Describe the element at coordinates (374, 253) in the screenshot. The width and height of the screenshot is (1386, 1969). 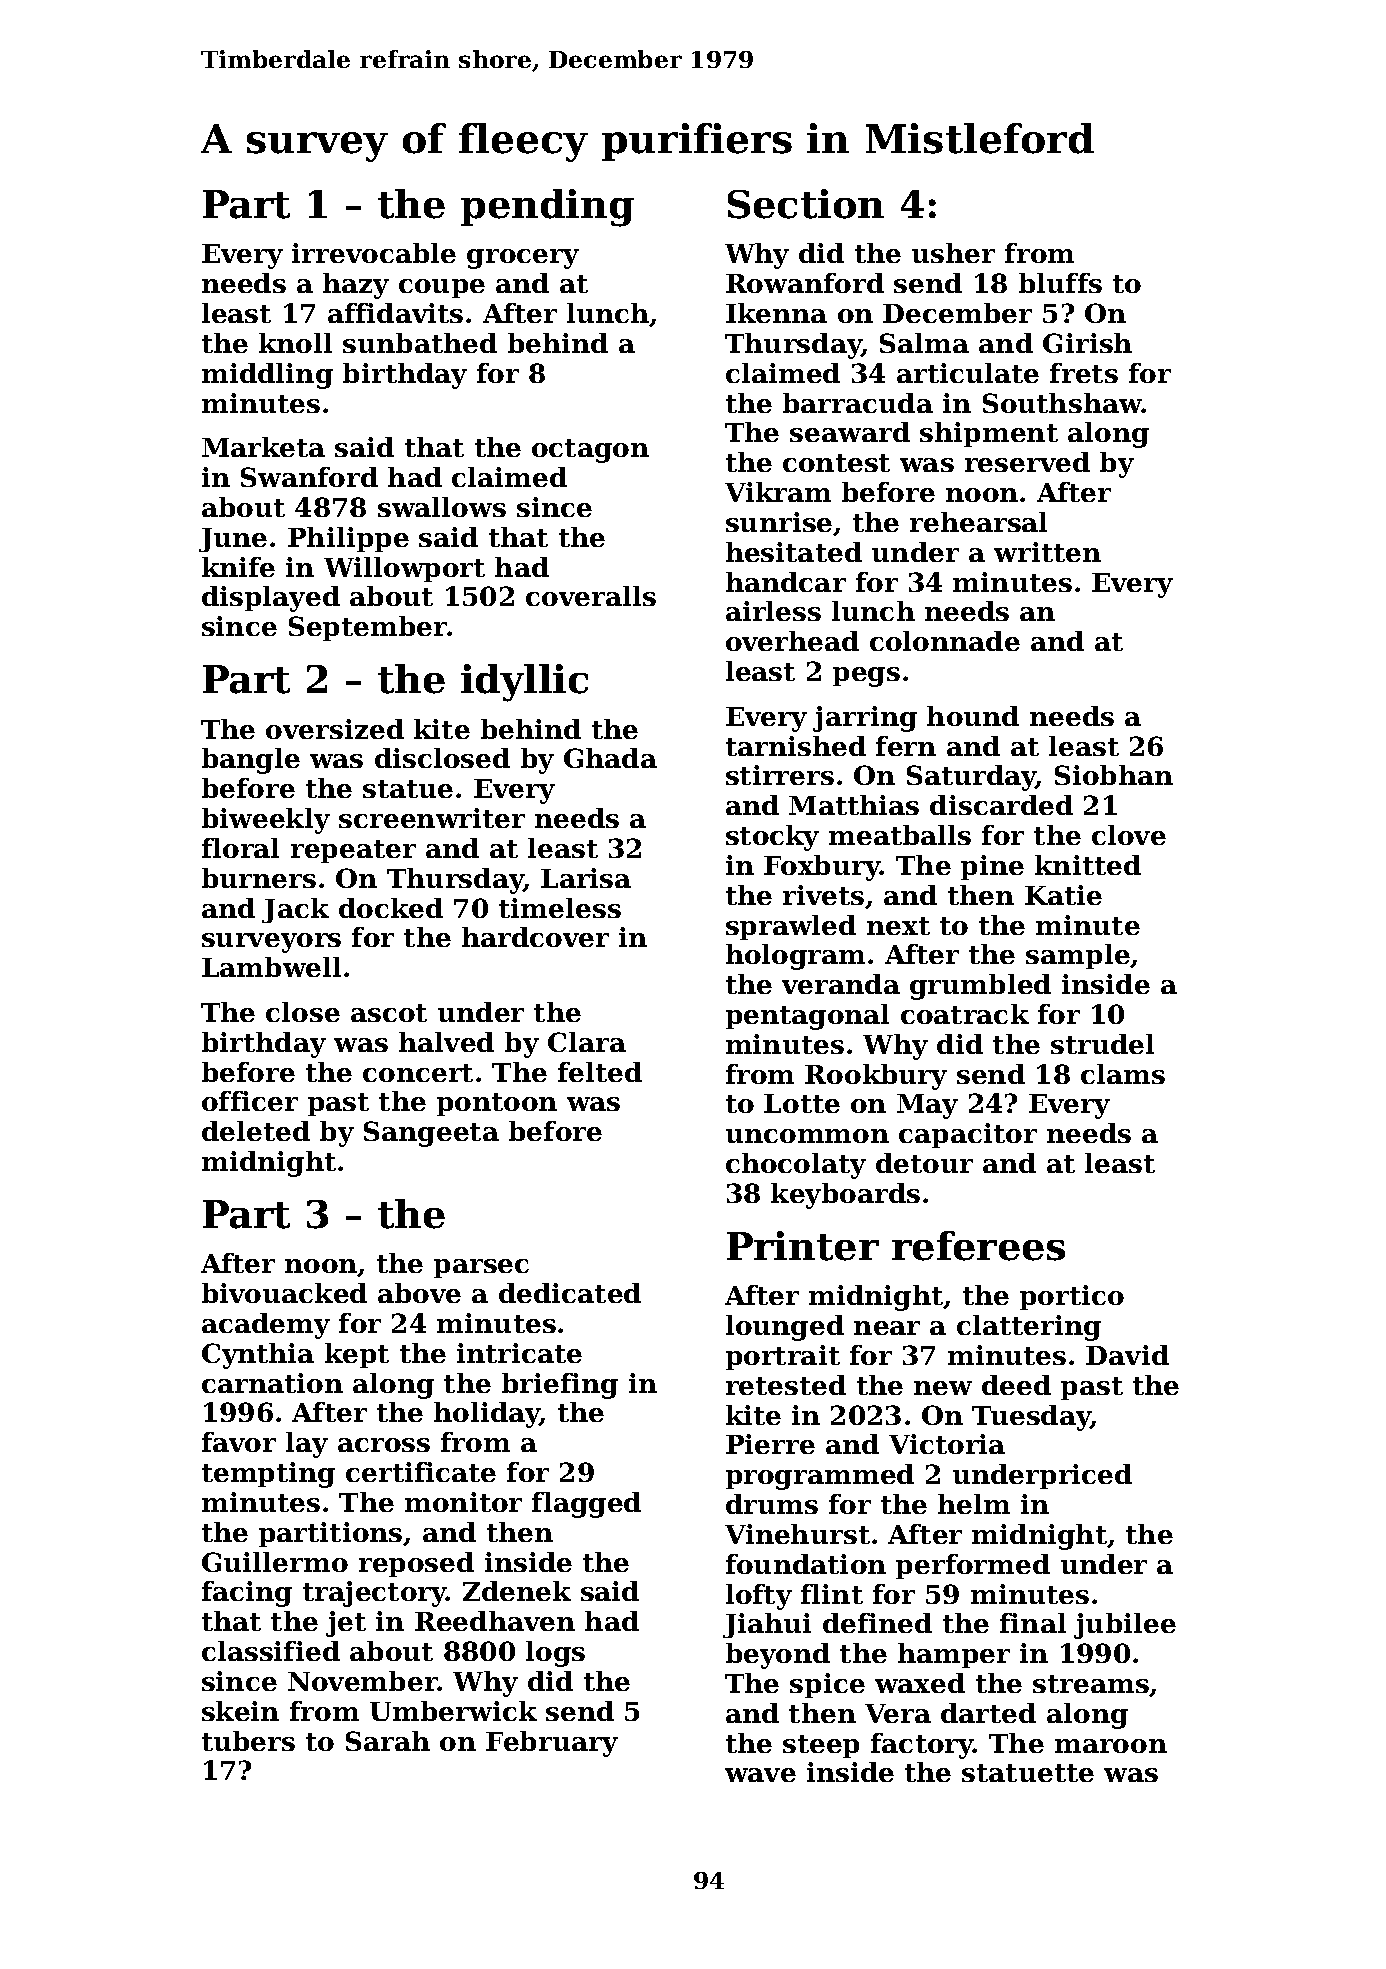
I see `irrevocable` at that location.
